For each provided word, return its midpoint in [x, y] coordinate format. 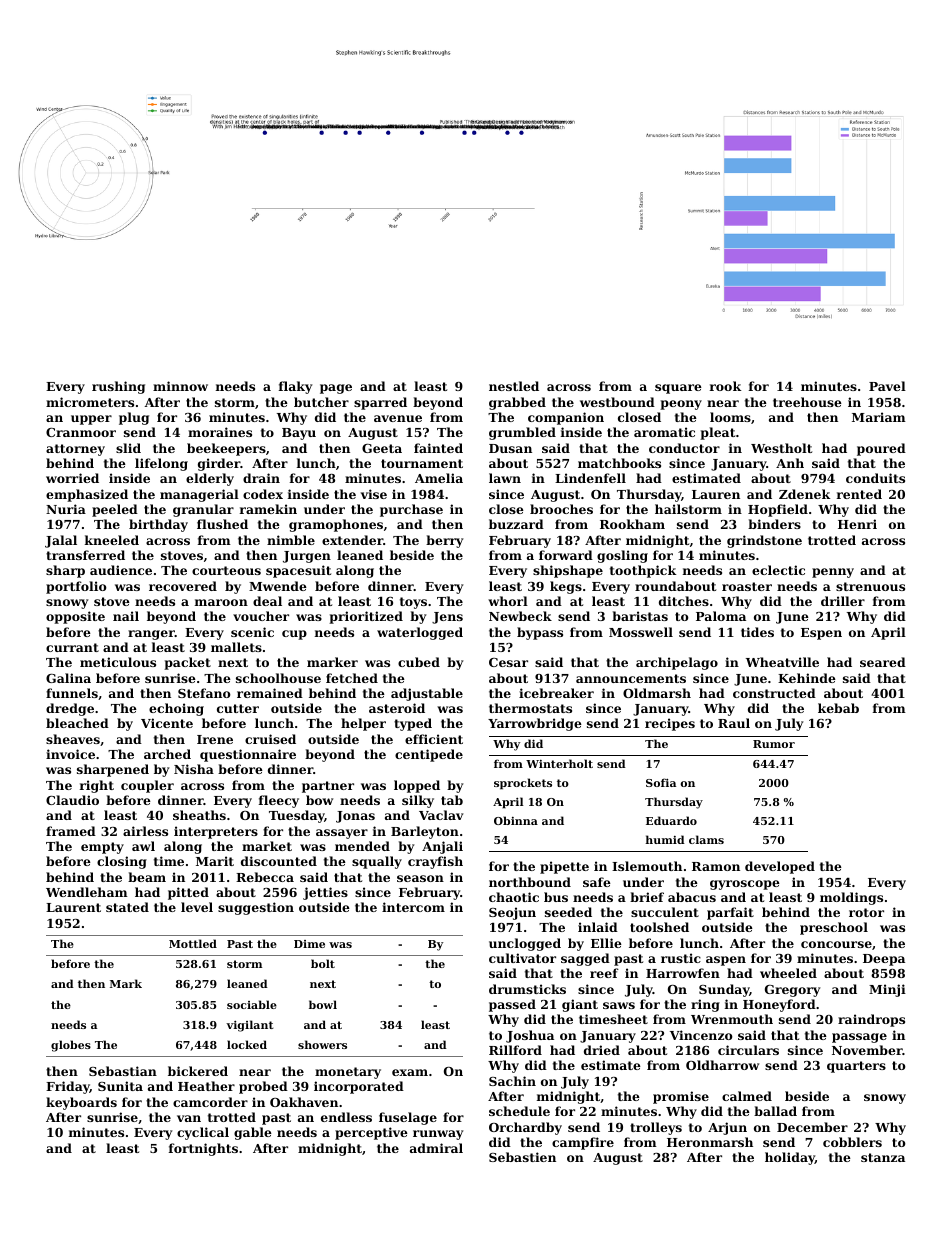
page [336, 389]
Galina [68, 678]
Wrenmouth [732, 1019]
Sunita [120, 1086]
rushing [118, 387]
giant [580, 1005]
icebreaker [556, 693]
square [678, 389]
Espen [821, 634]
